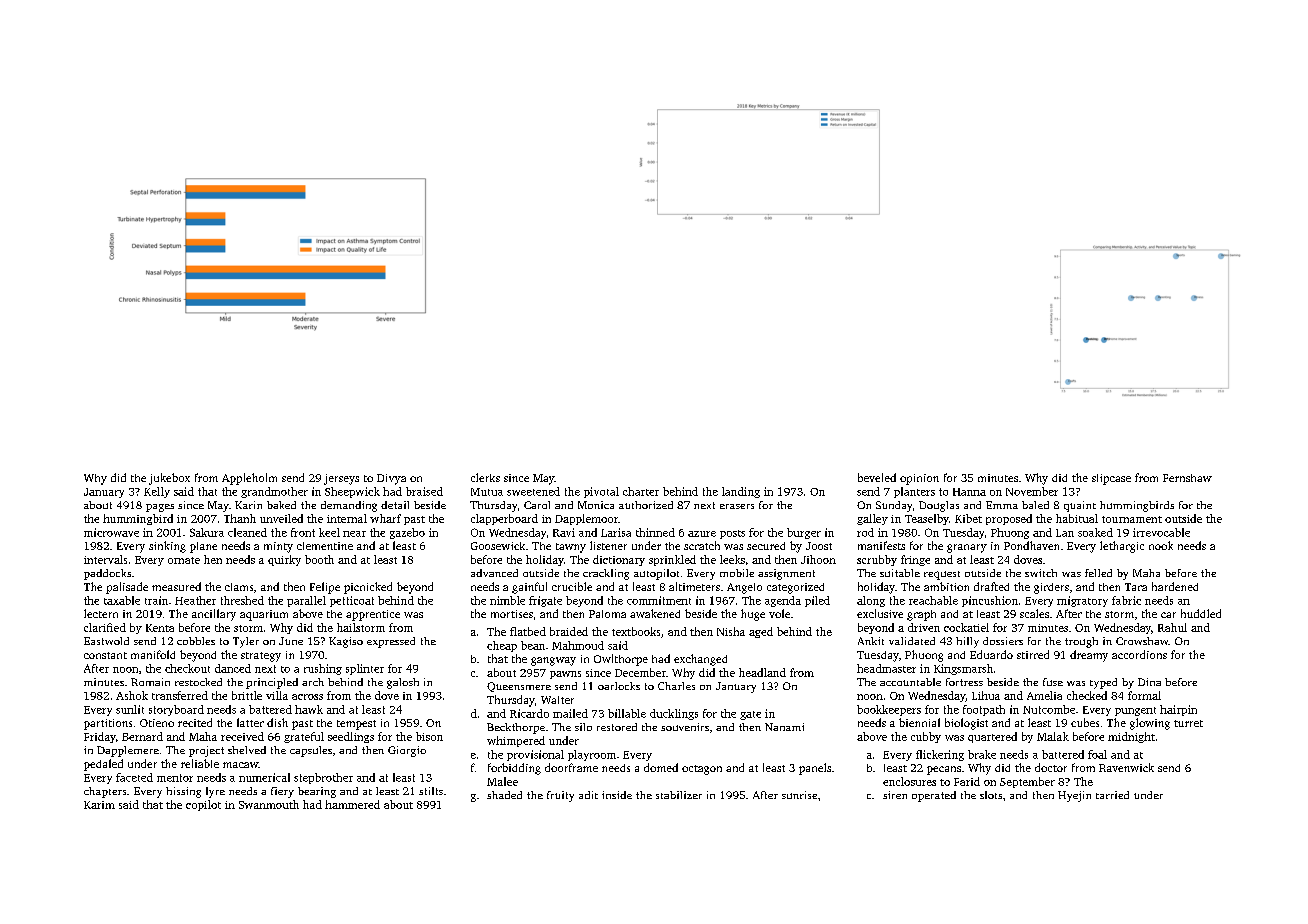 The width and height of the screenshot is (1308, 924). Describe the element at coordinates (198, 682) in the screenshot. I see `restocked` at that location.
